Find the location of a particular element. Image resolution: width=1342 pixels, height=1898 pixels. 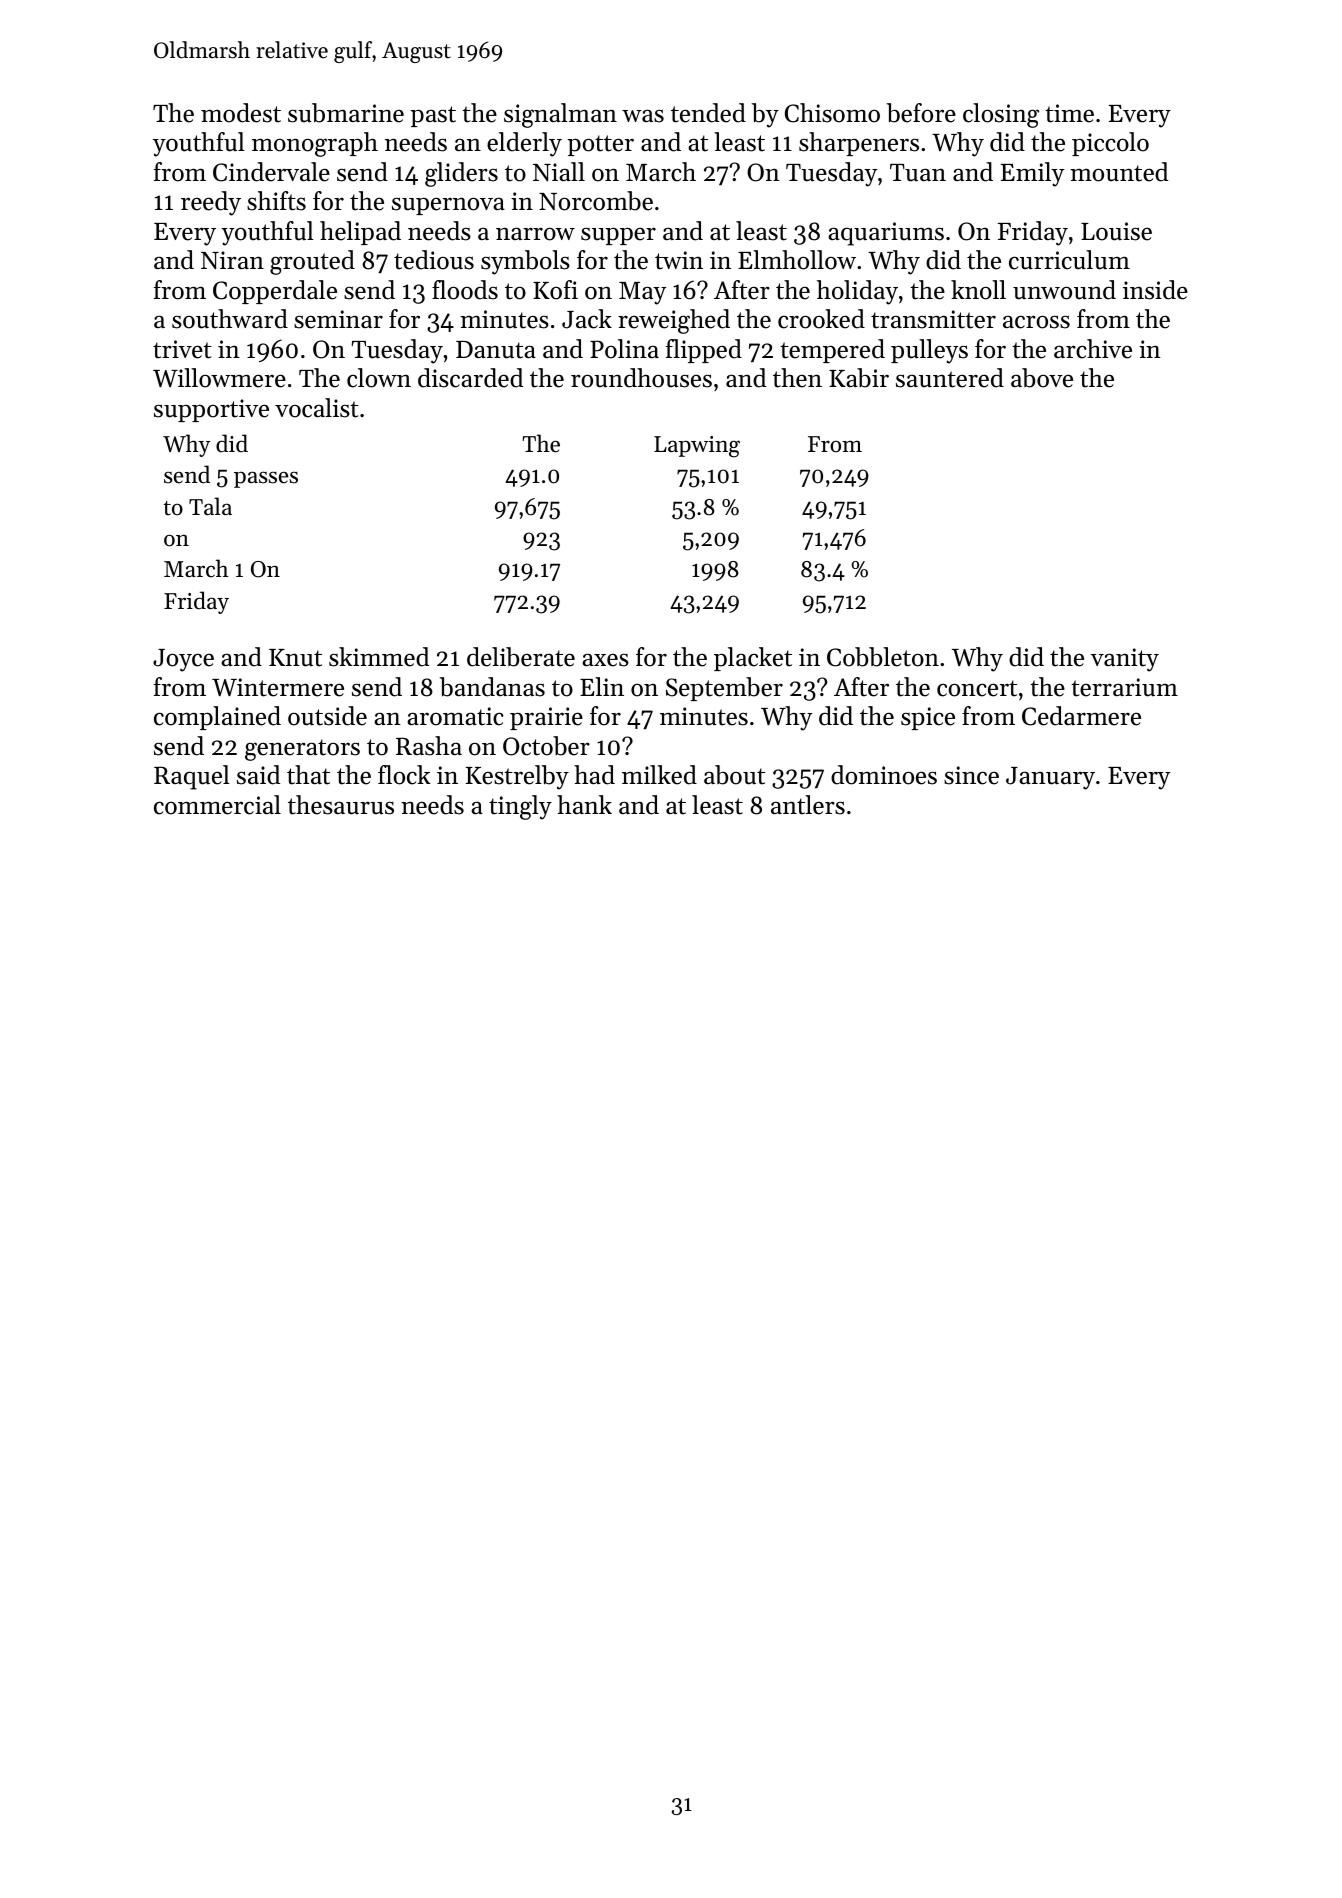

above is located at coordinates (1042, 378).
